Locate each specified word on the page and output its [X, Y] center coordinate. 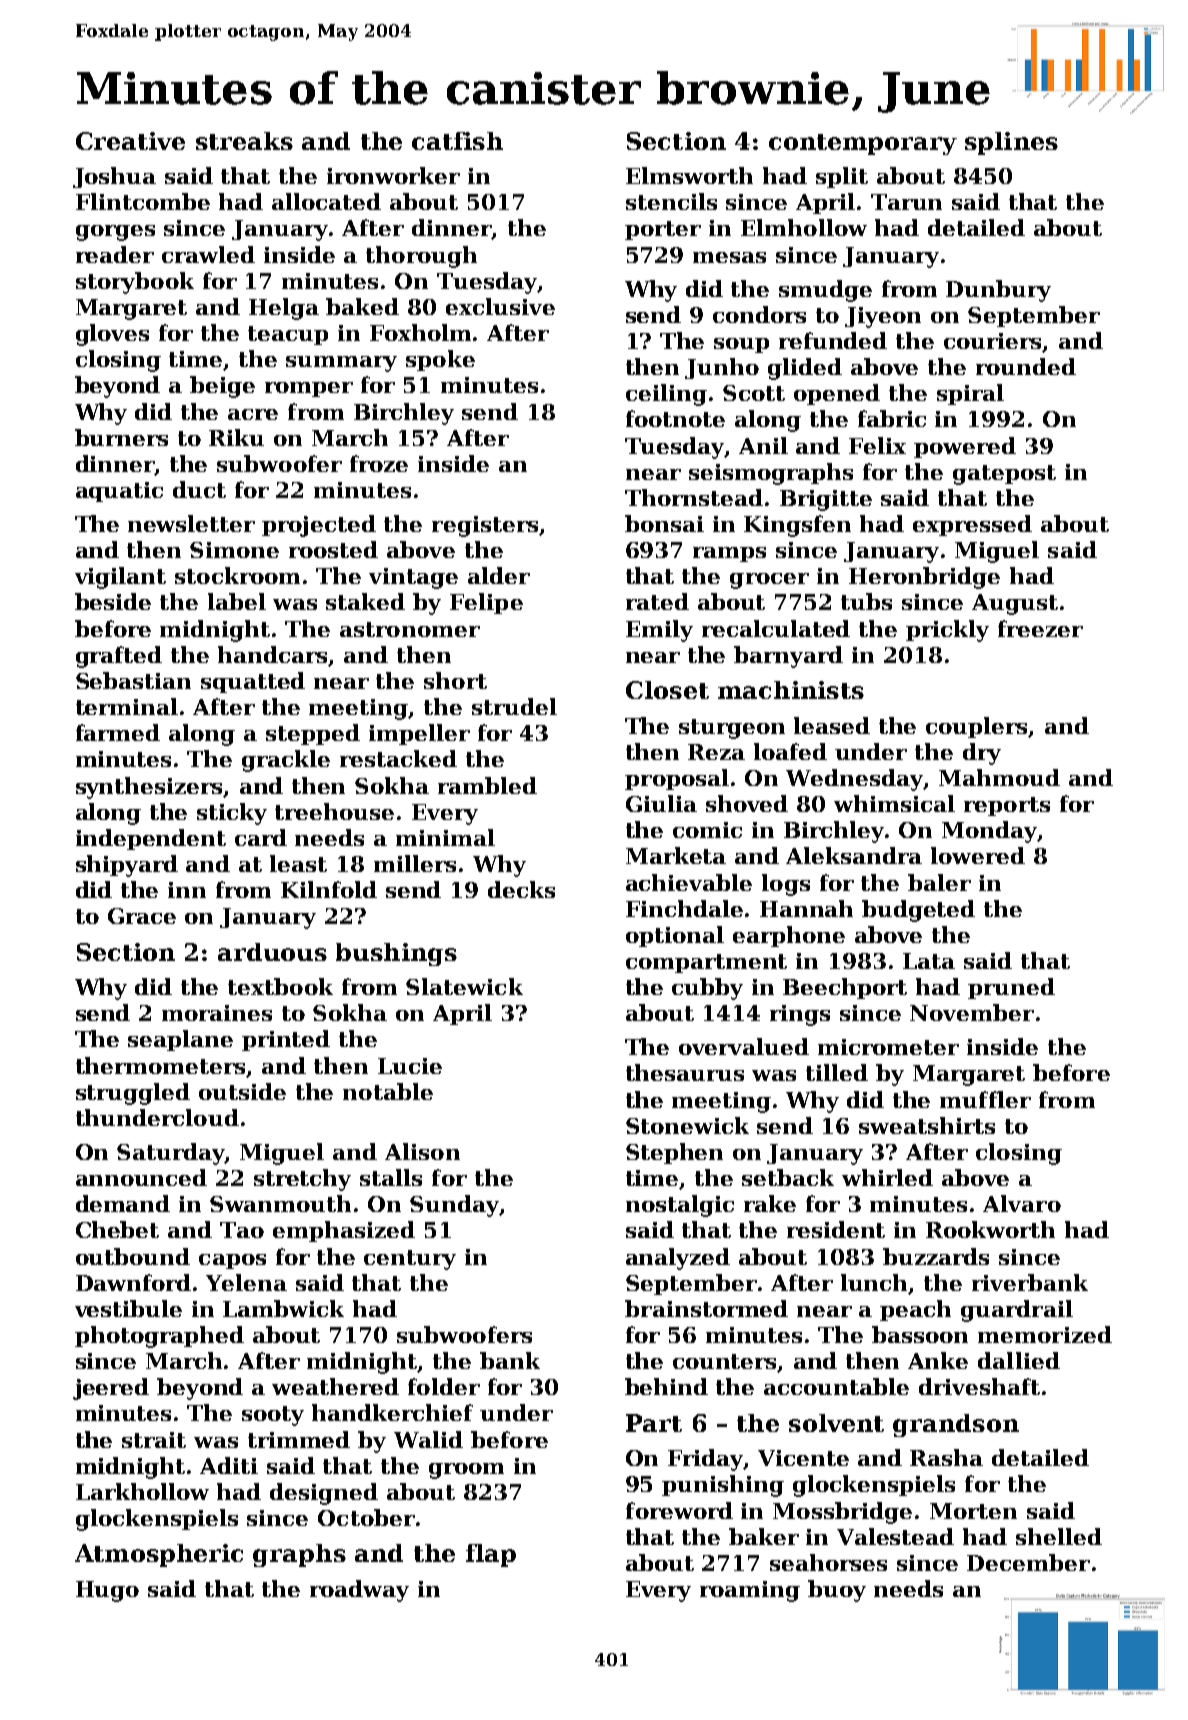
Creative [130, 141]
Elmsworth [689, 175]
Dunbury [998, 291]
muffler [985, 1099]
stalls [391, 1177]
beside [113, 601]
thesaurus [685, 1072]
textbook [280, 986]
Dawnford [133, 1282]
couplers [977, 727]
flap [491, 1555]
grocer [769, 581]
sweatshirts [927, 1125]
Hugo [107, 1591]
